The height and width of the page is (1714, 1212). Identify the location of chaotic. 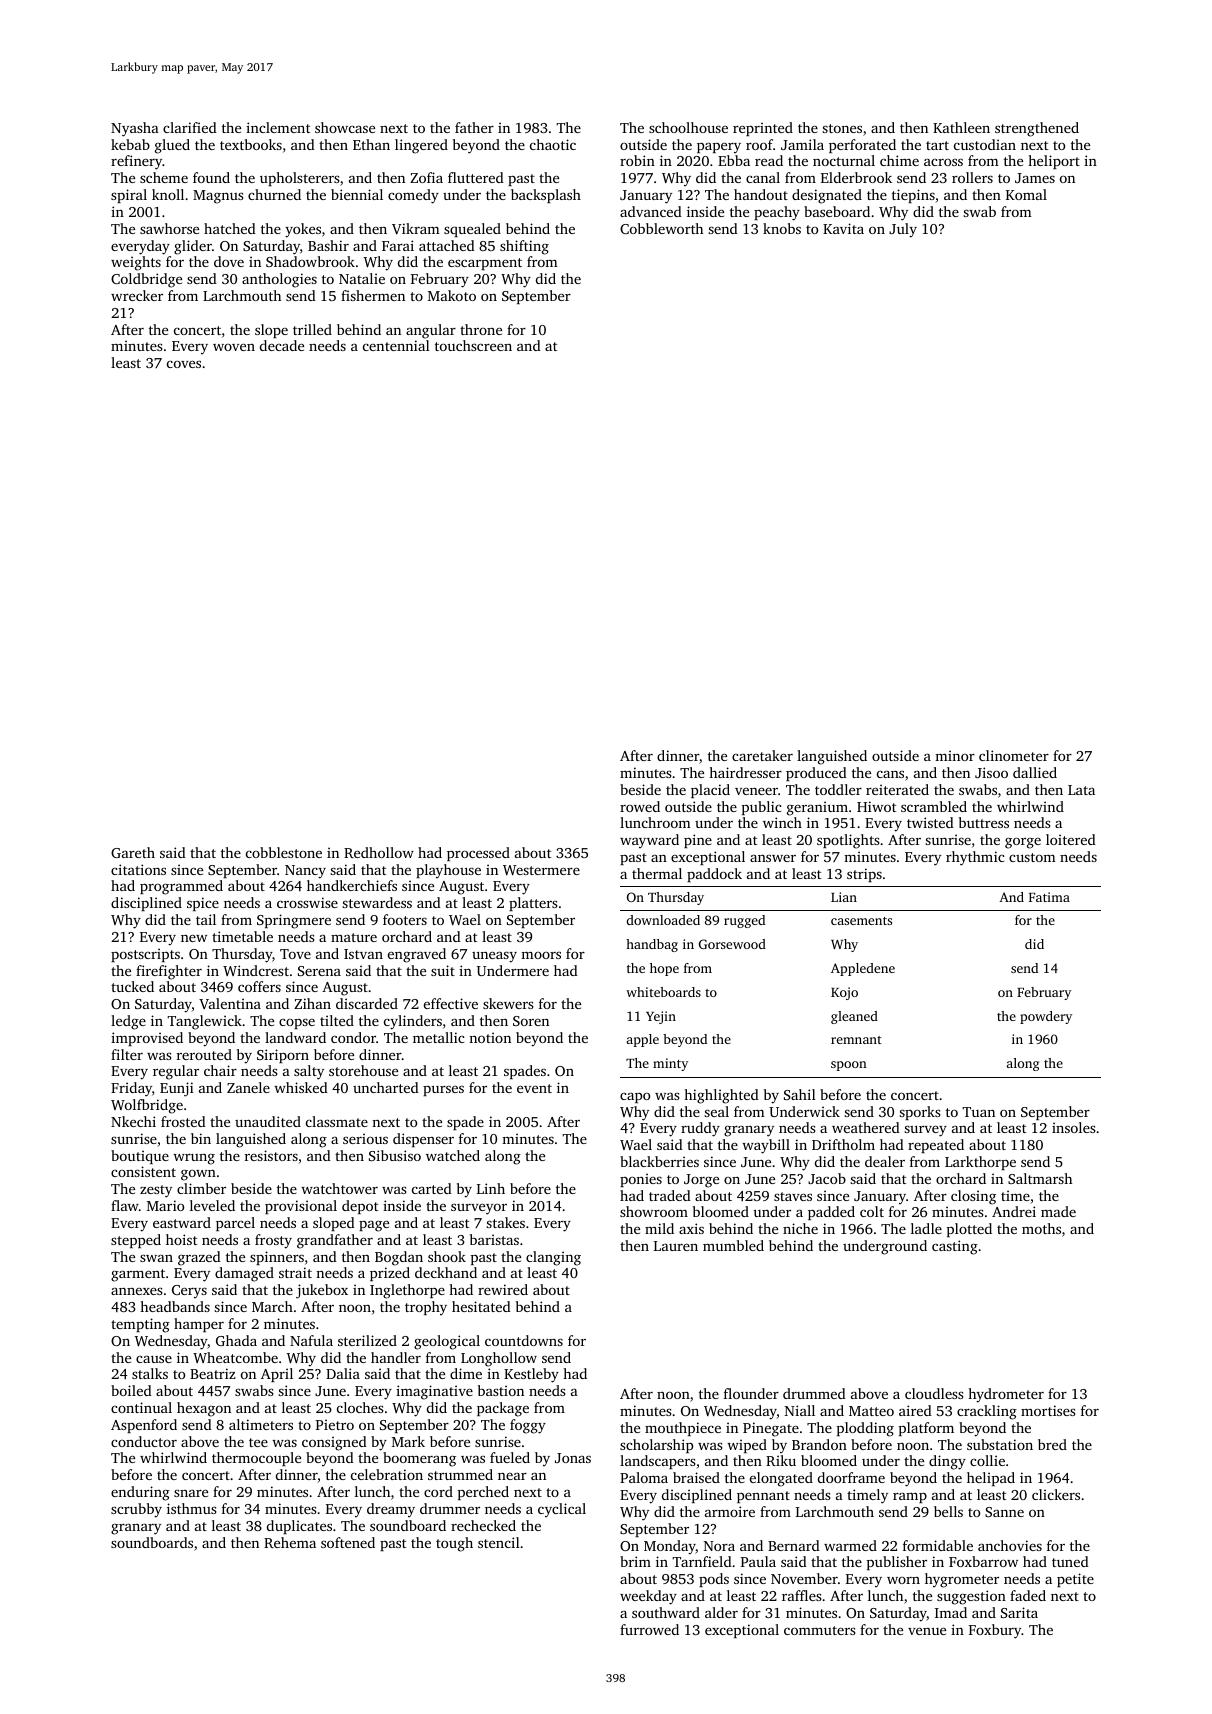
(553, 144).
